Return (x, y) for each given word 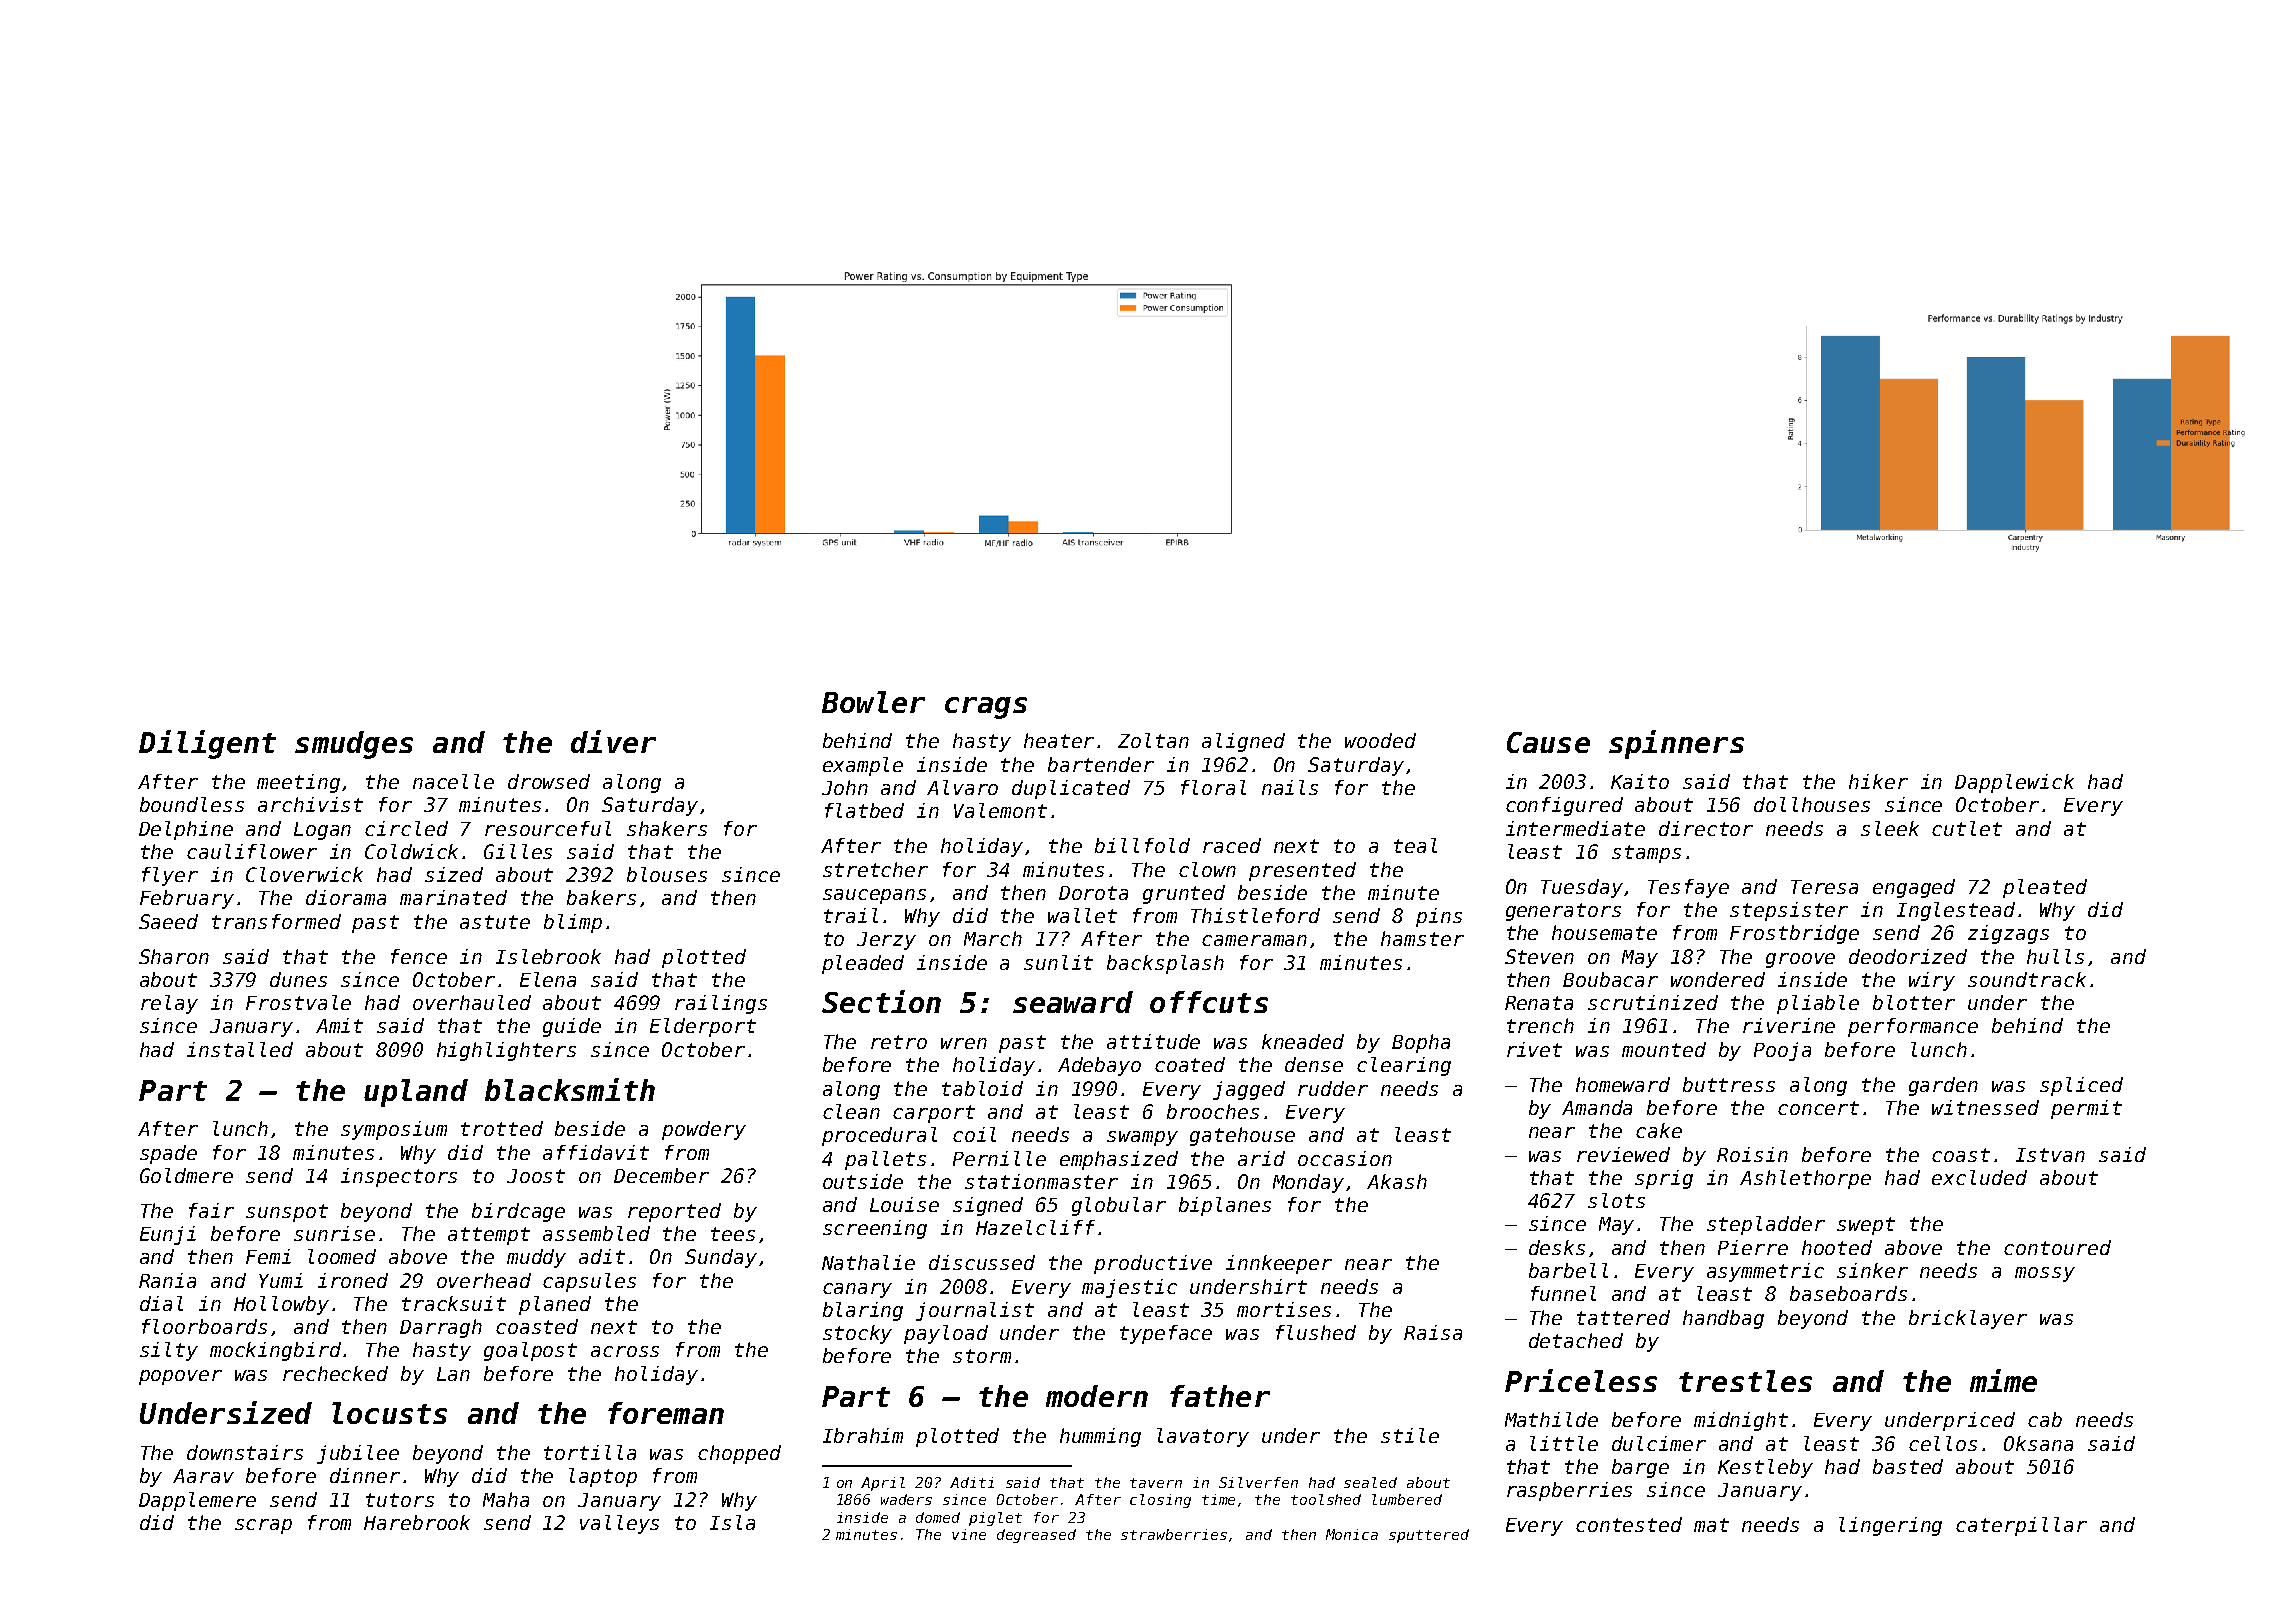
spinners (1676, 744)
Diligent (207, 744)
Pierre (1753, 1247)
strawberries (1174, 1534)
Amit (339, 1025)
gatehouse (1242, 1136)
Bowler (873, 702)
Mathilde (1551, 1419)
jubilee (358, 1454)
